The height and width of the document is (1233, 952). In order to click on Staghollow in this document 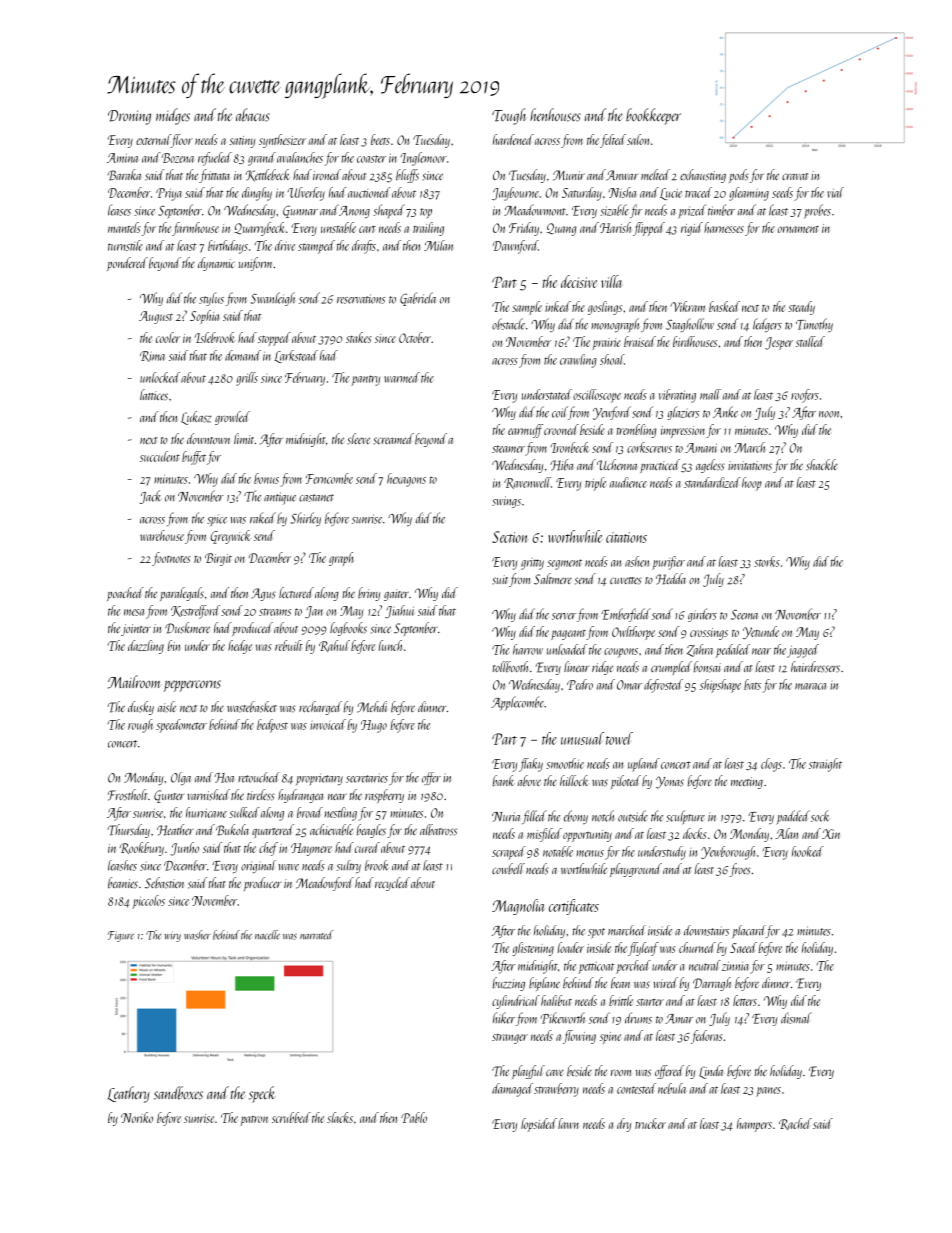, I will do `click(690, 325)`.
